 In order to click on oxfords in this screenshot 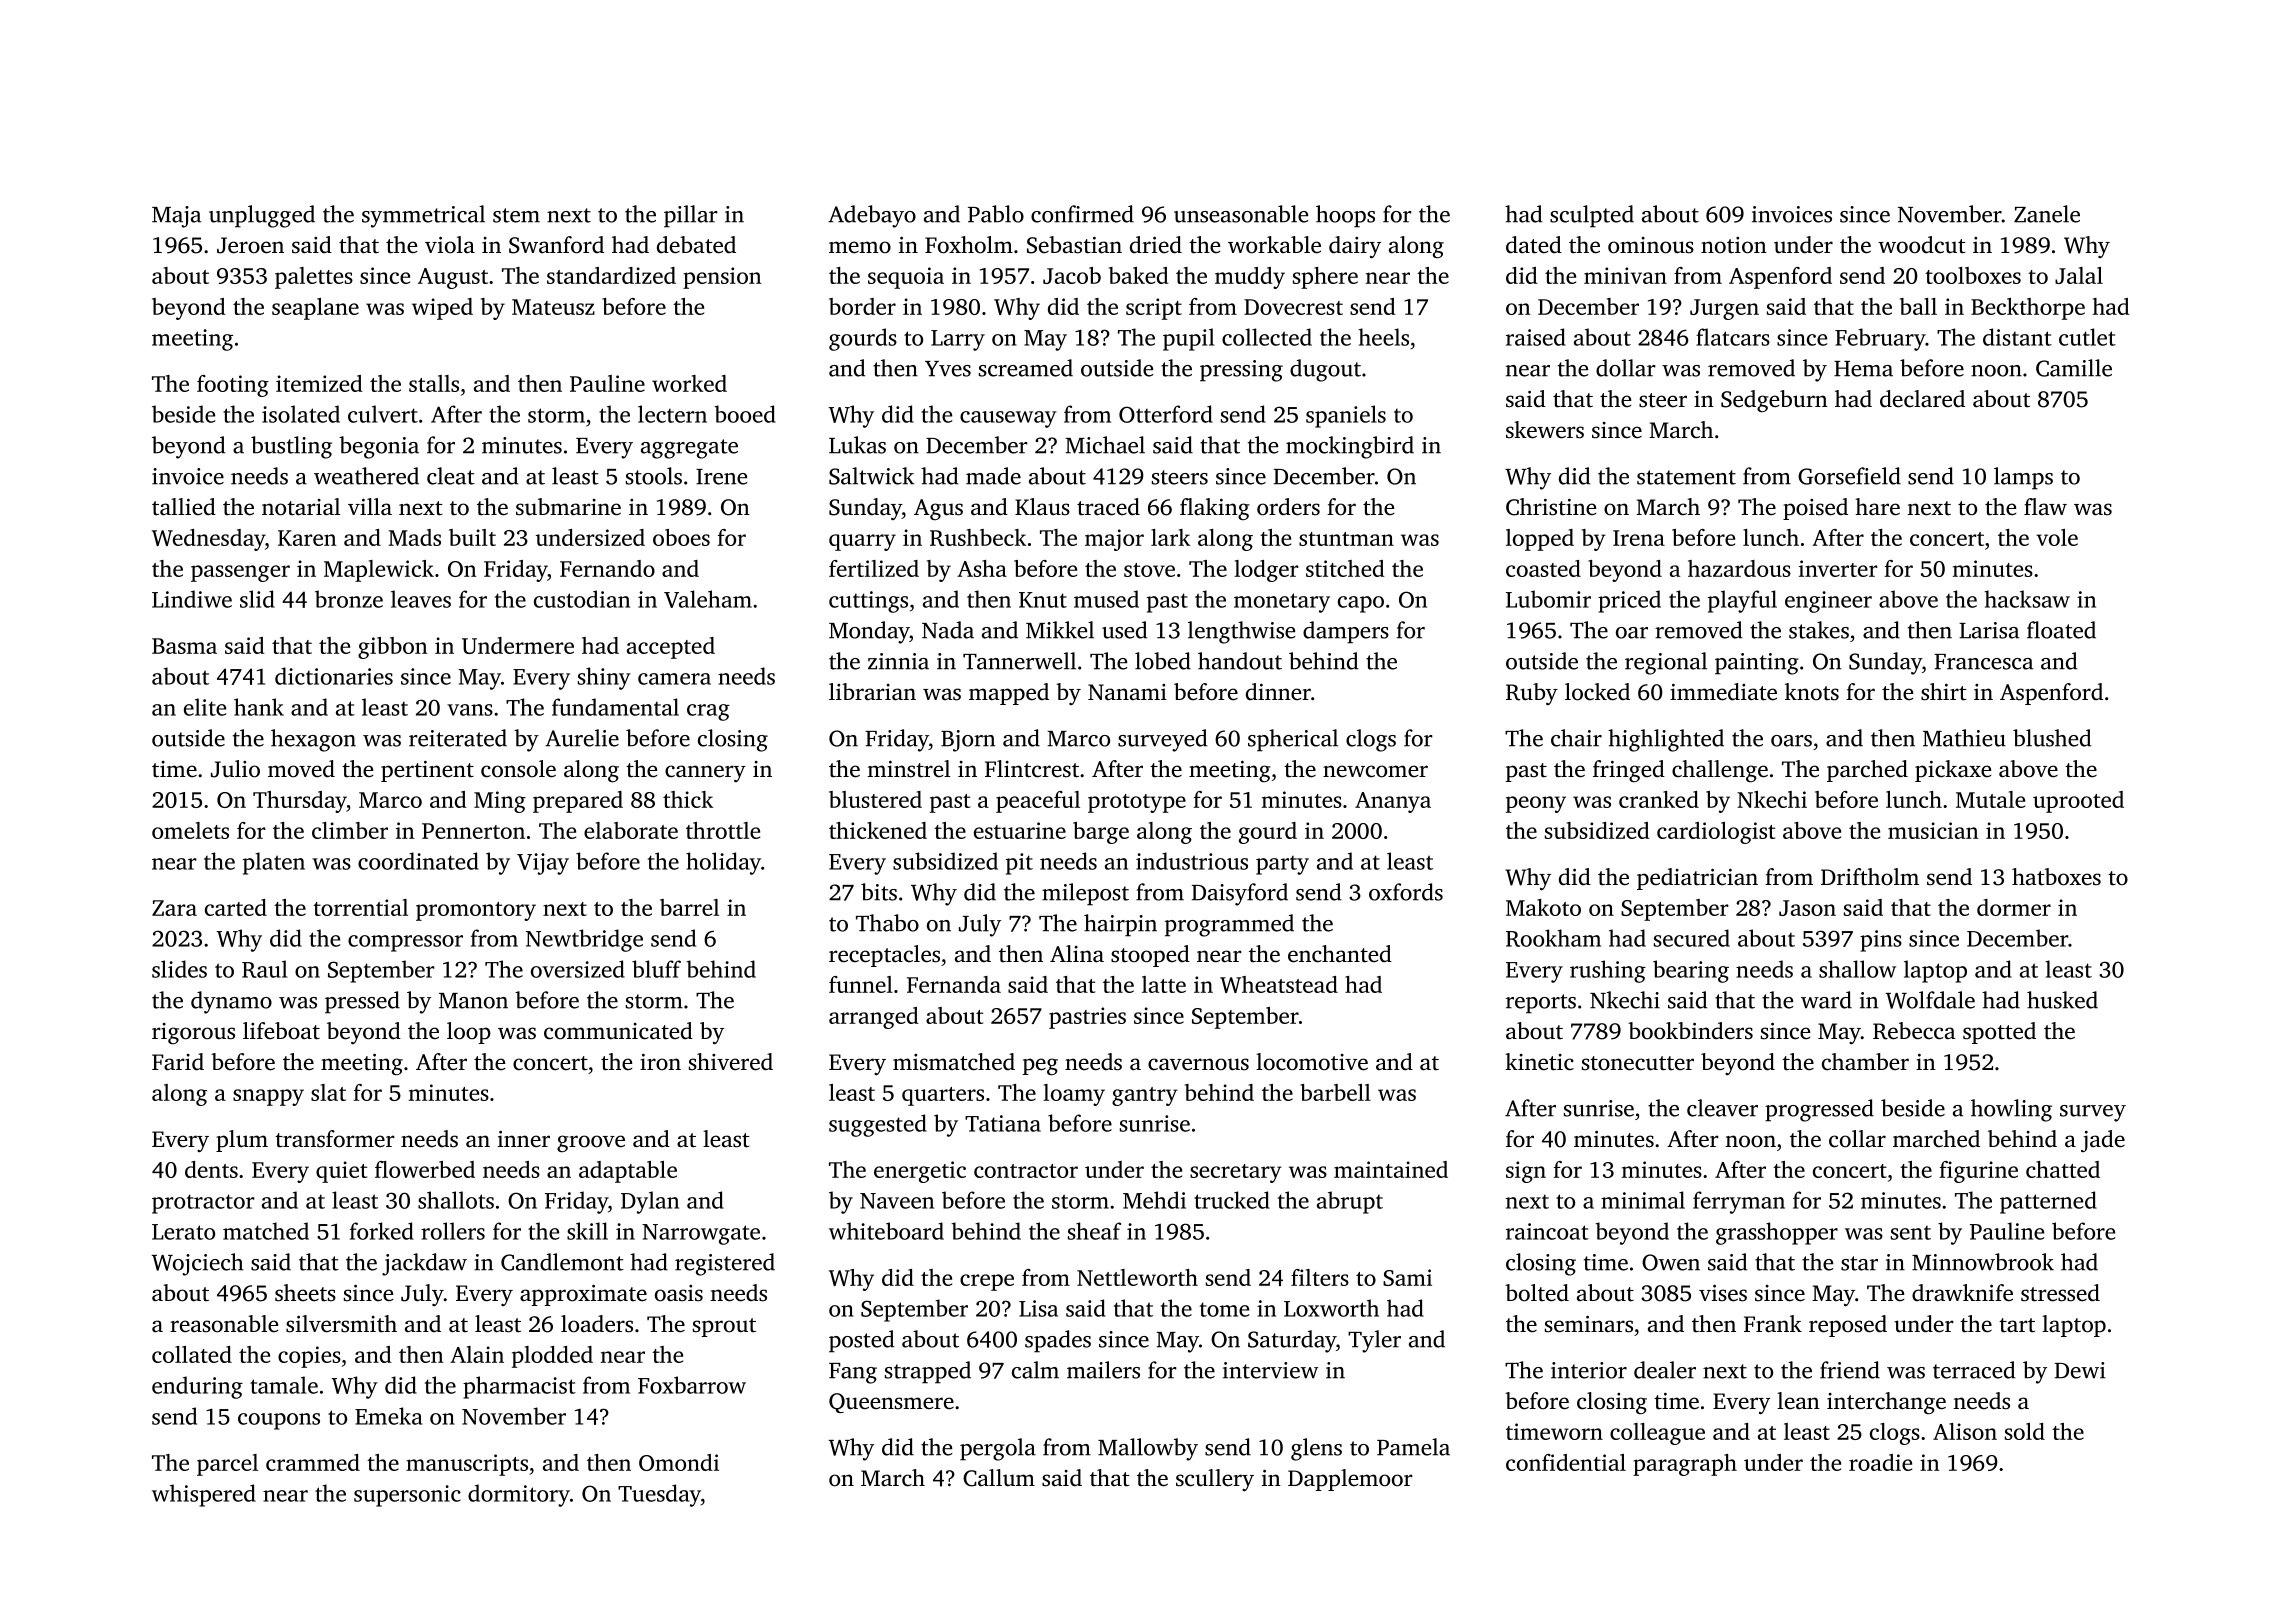, I will do `click(1406, 892)`.
